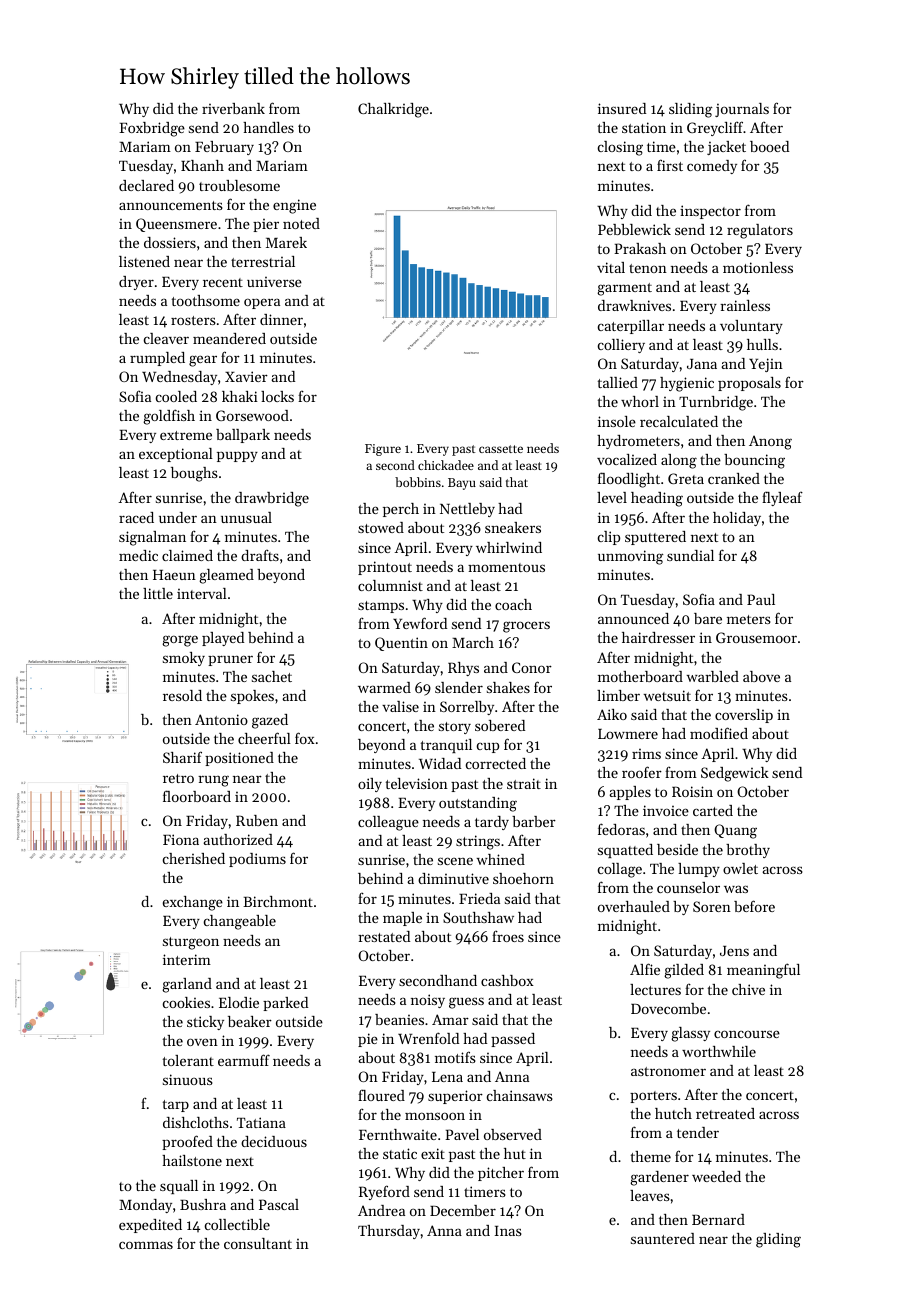  Describe the element at coordinates (152, 129) in the document. I see `Foxbridge` at that location.
